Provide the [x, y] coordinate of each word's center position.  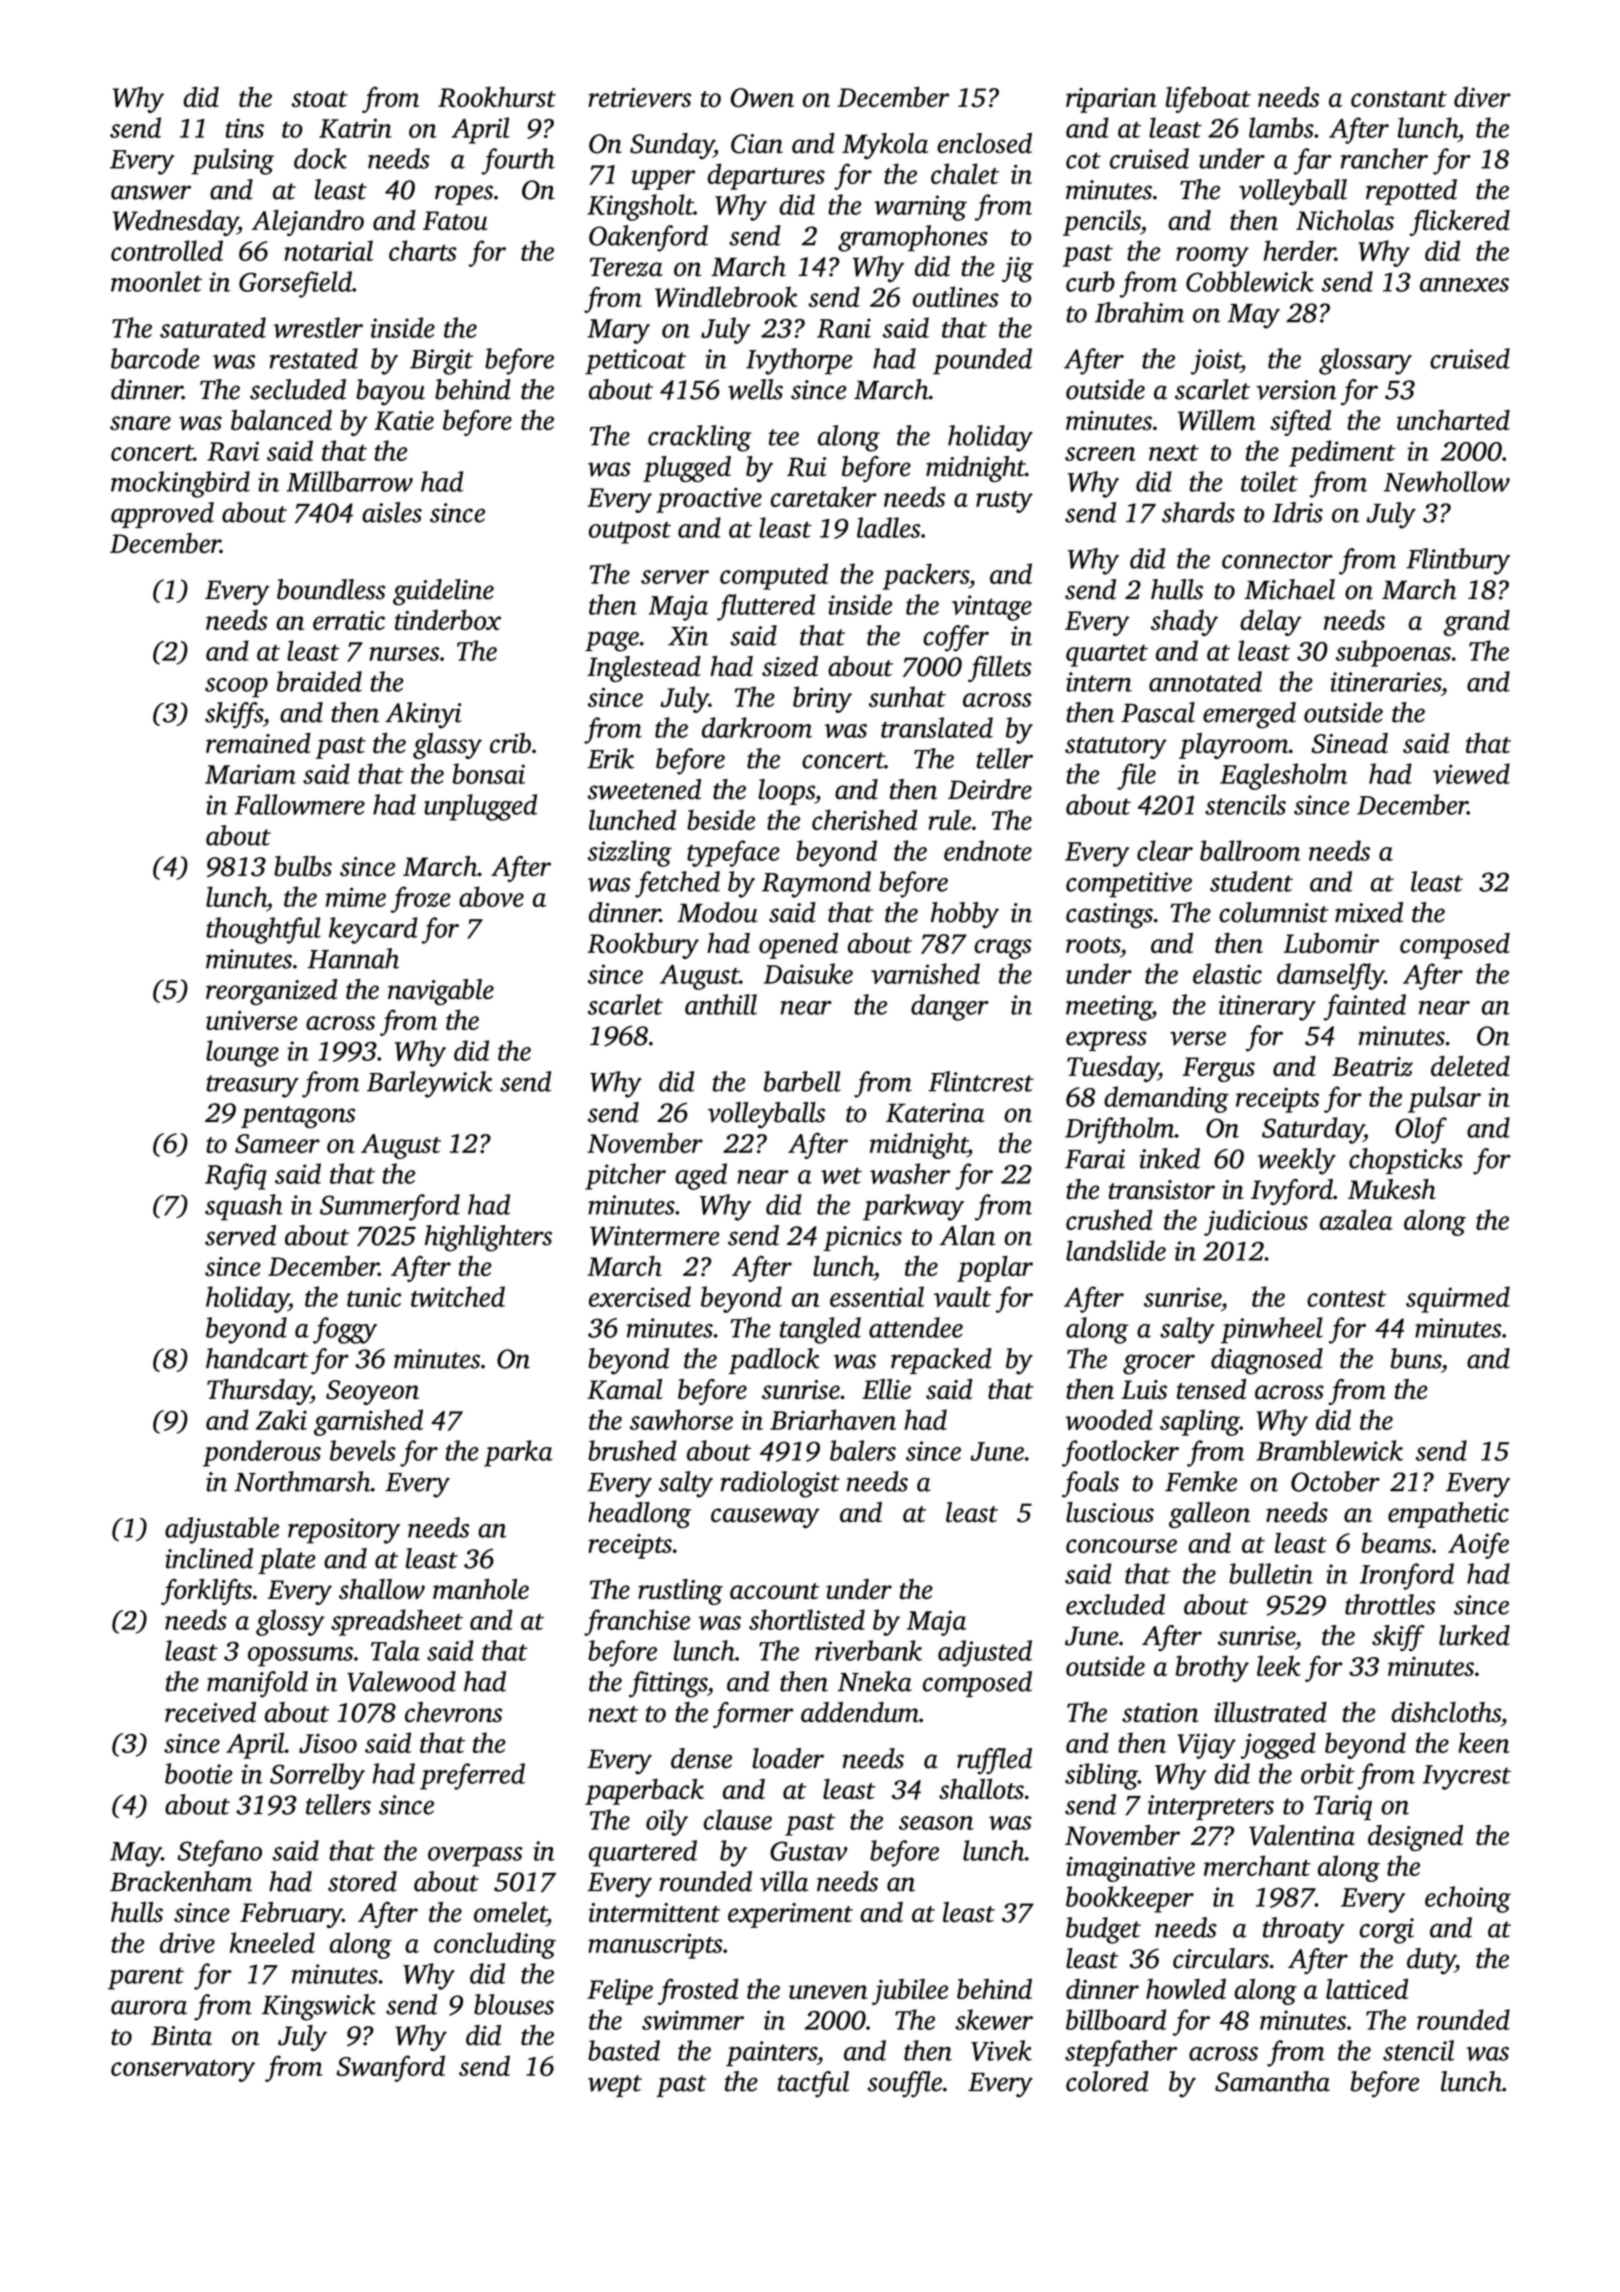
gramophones [913, 238]
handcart [257, 1358]
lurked [1474, 1635]
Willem [1217, 420]
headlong [639, 1515]
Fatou [455, 220]
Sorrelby [317, 1776]
